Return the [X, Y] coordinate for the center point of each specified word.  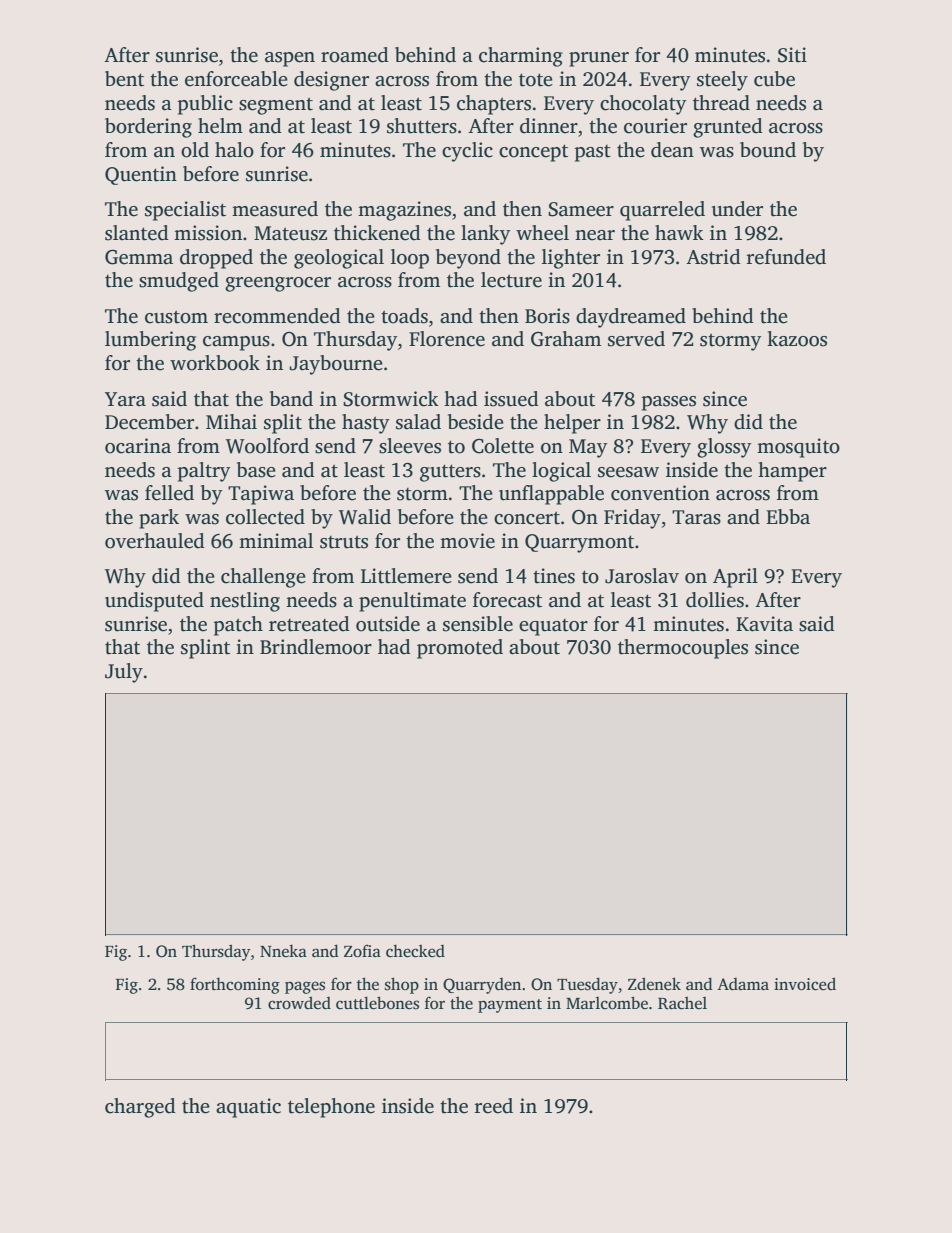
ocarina [138, 446]
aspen [290, 59]
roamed [355, 55]
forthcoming [235, 985]
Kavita [764, 624]
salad [418, 422]
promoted [460, 649]
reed [494, 1106]
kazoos [797, 339]
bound [768, 150]
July [124, 673]
